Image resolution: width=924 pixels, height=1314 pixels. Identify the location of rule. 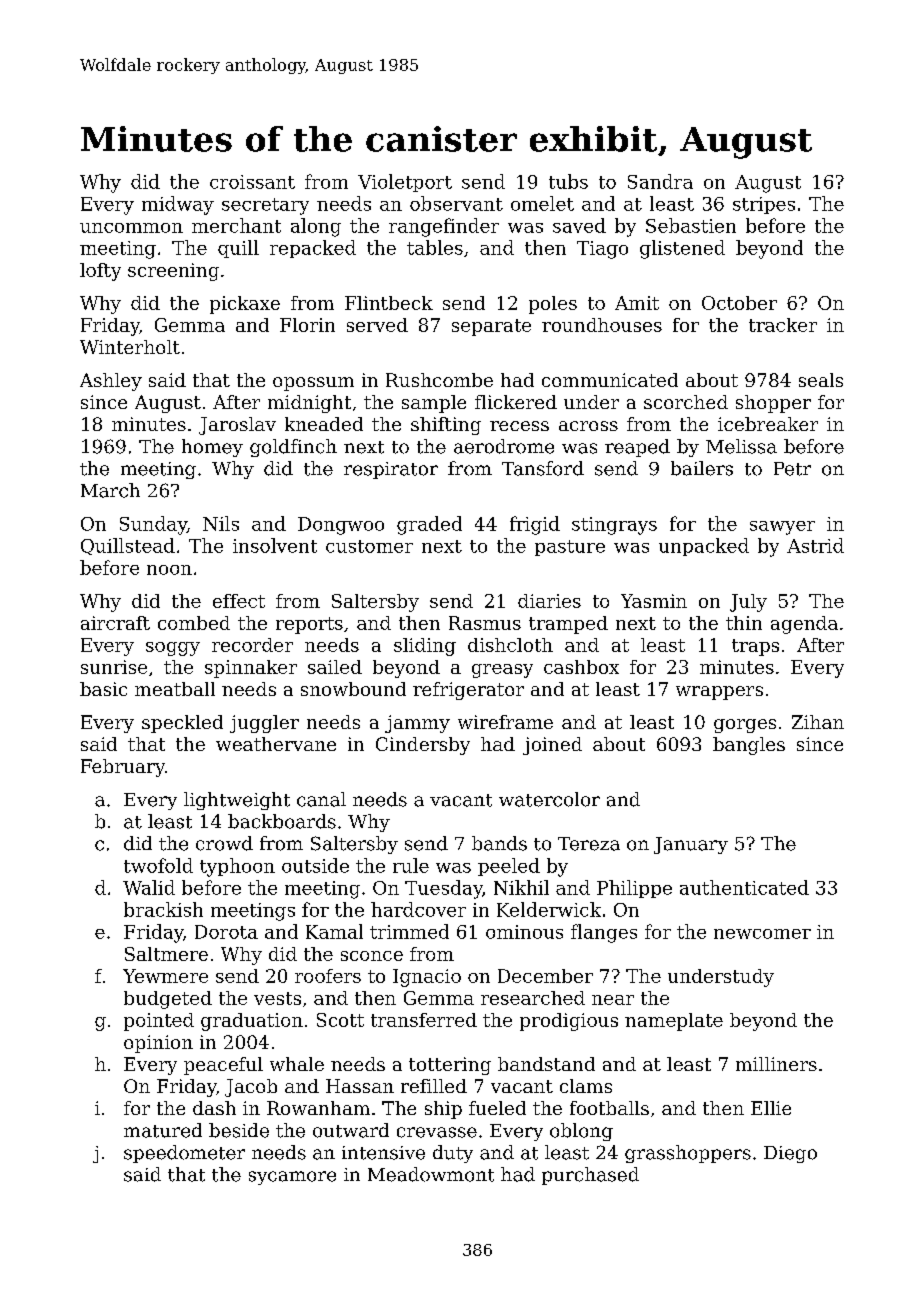
(411, 865).
